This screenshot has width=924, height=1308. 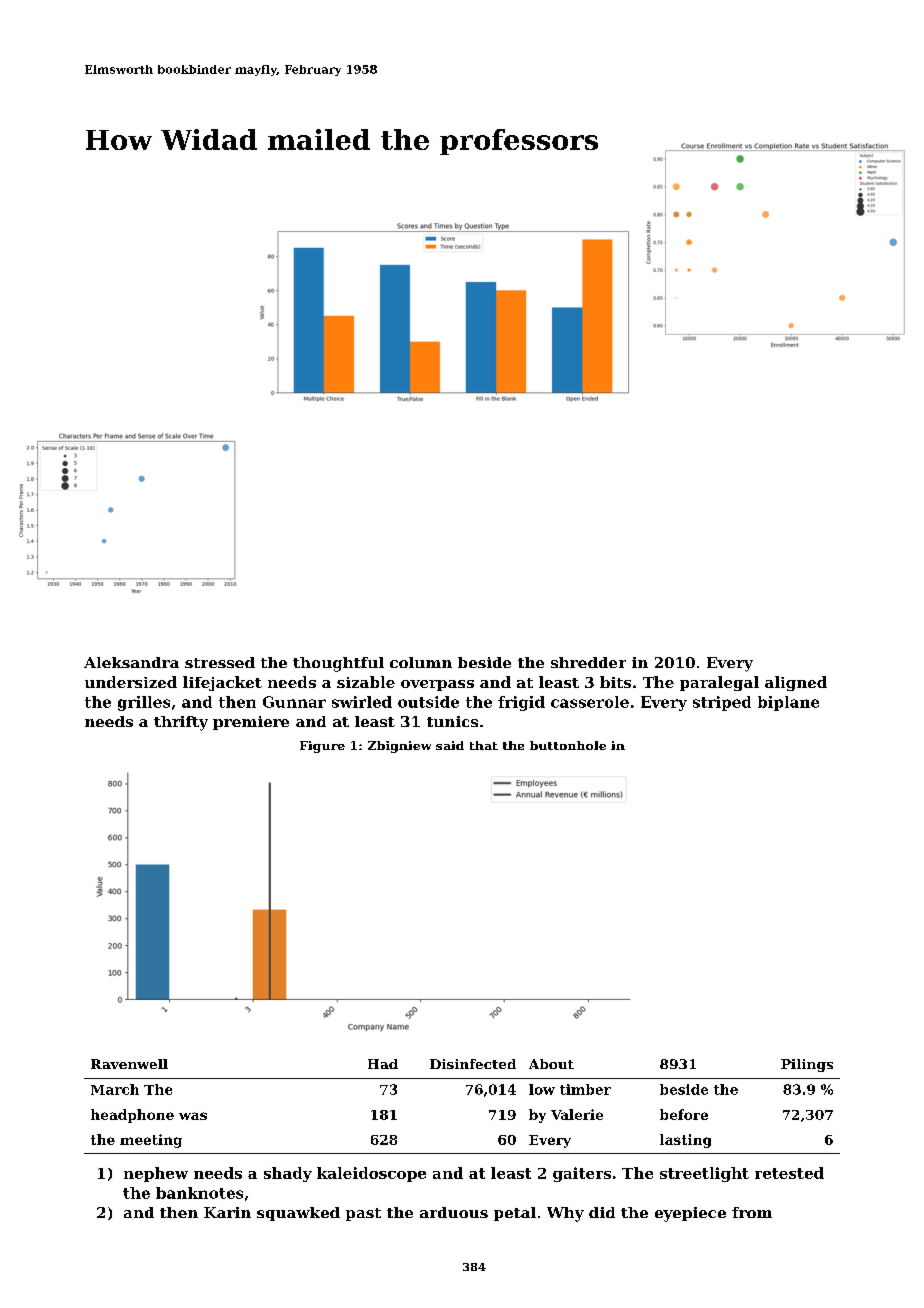 What do you see at coordinates (542, 1089) in the screenshot?
I see `low` at bounding box center [542, 1089].
